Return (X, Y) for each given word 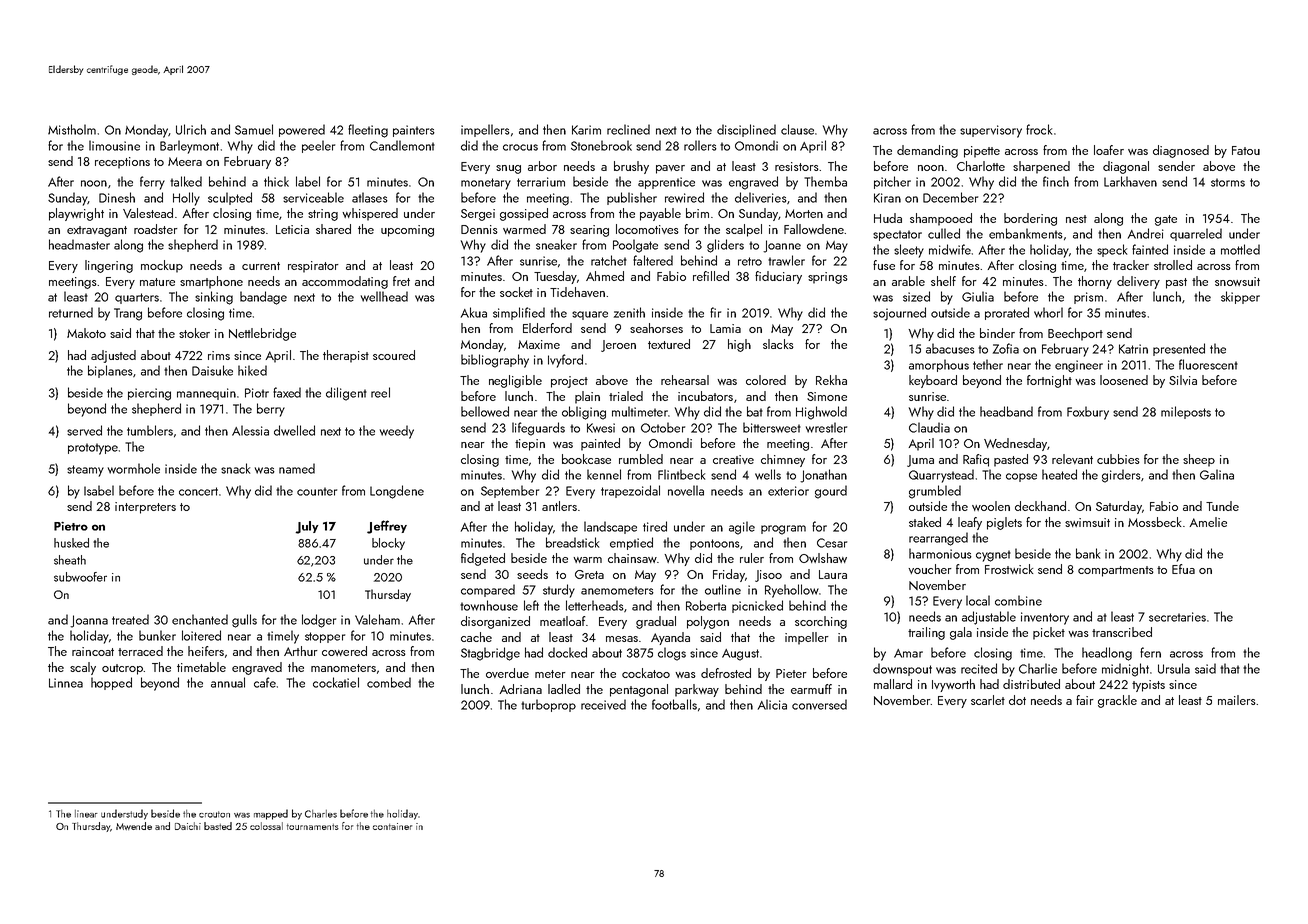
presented (1179, 349)
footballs (674, 704)
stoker (194, 333)
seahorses (656, 328)
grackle (1117, 701)
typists (1148, 686)
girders (1121, 476)
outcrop (122, 669)
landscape (610, 527)
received (603, 704)
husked (71, 543)
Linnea (66, 683)
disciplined (746, 130)
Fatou (1246, 150)
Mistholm (72, 129)
